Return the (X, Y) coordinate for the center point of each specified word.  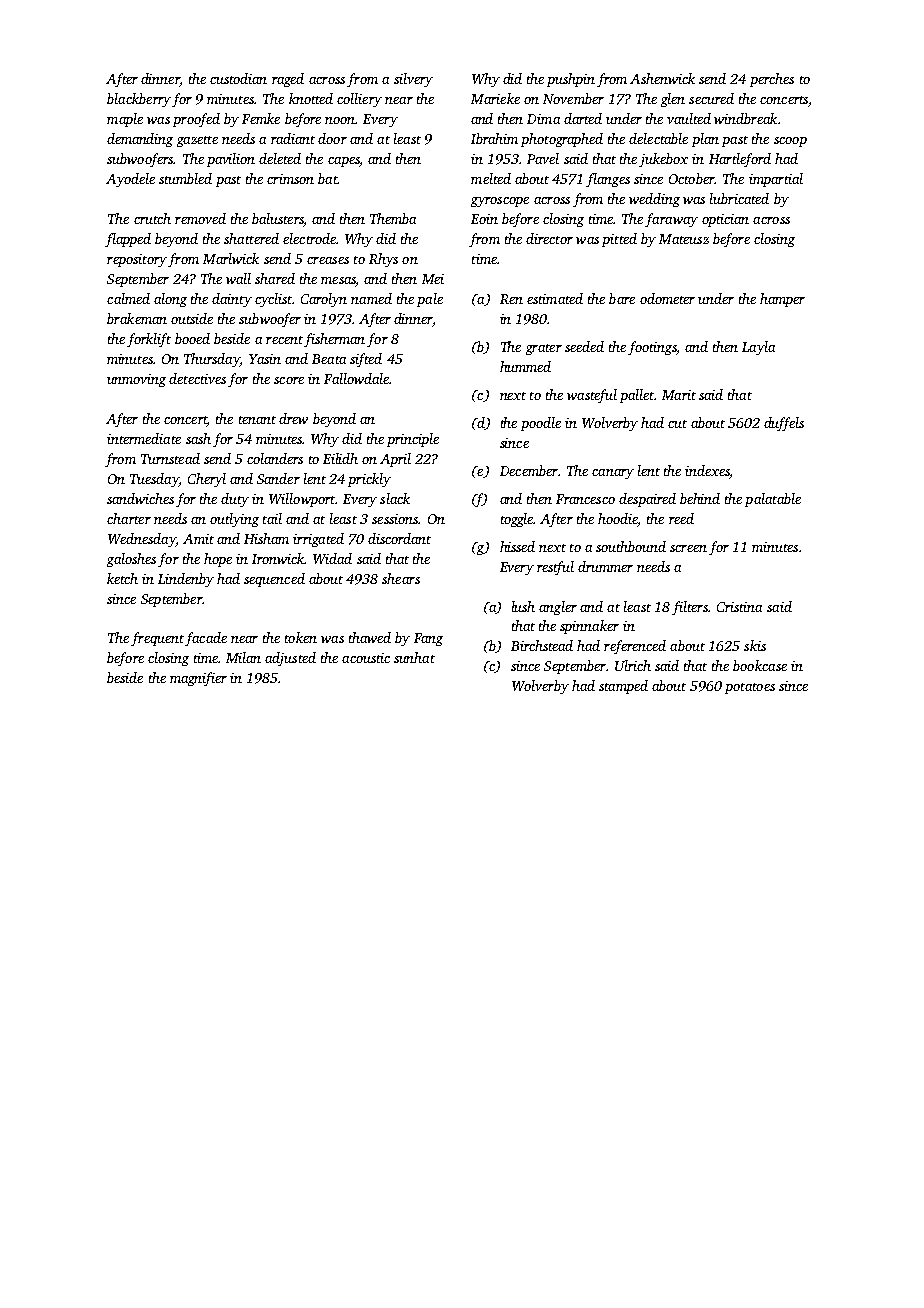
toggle (517, 520)
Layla (758, 348)
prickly (369, 480)
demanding (140, 140)
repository (137, 260)
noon (340, 120)
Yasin (265, 359)
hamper (782, 300)
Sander (278, 478)
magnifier (198, 679)
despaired (647, 500)
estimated (555, 298)
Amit (198, 539)
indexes (707, 470)
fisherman (334, 340)
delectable (658, 138)
